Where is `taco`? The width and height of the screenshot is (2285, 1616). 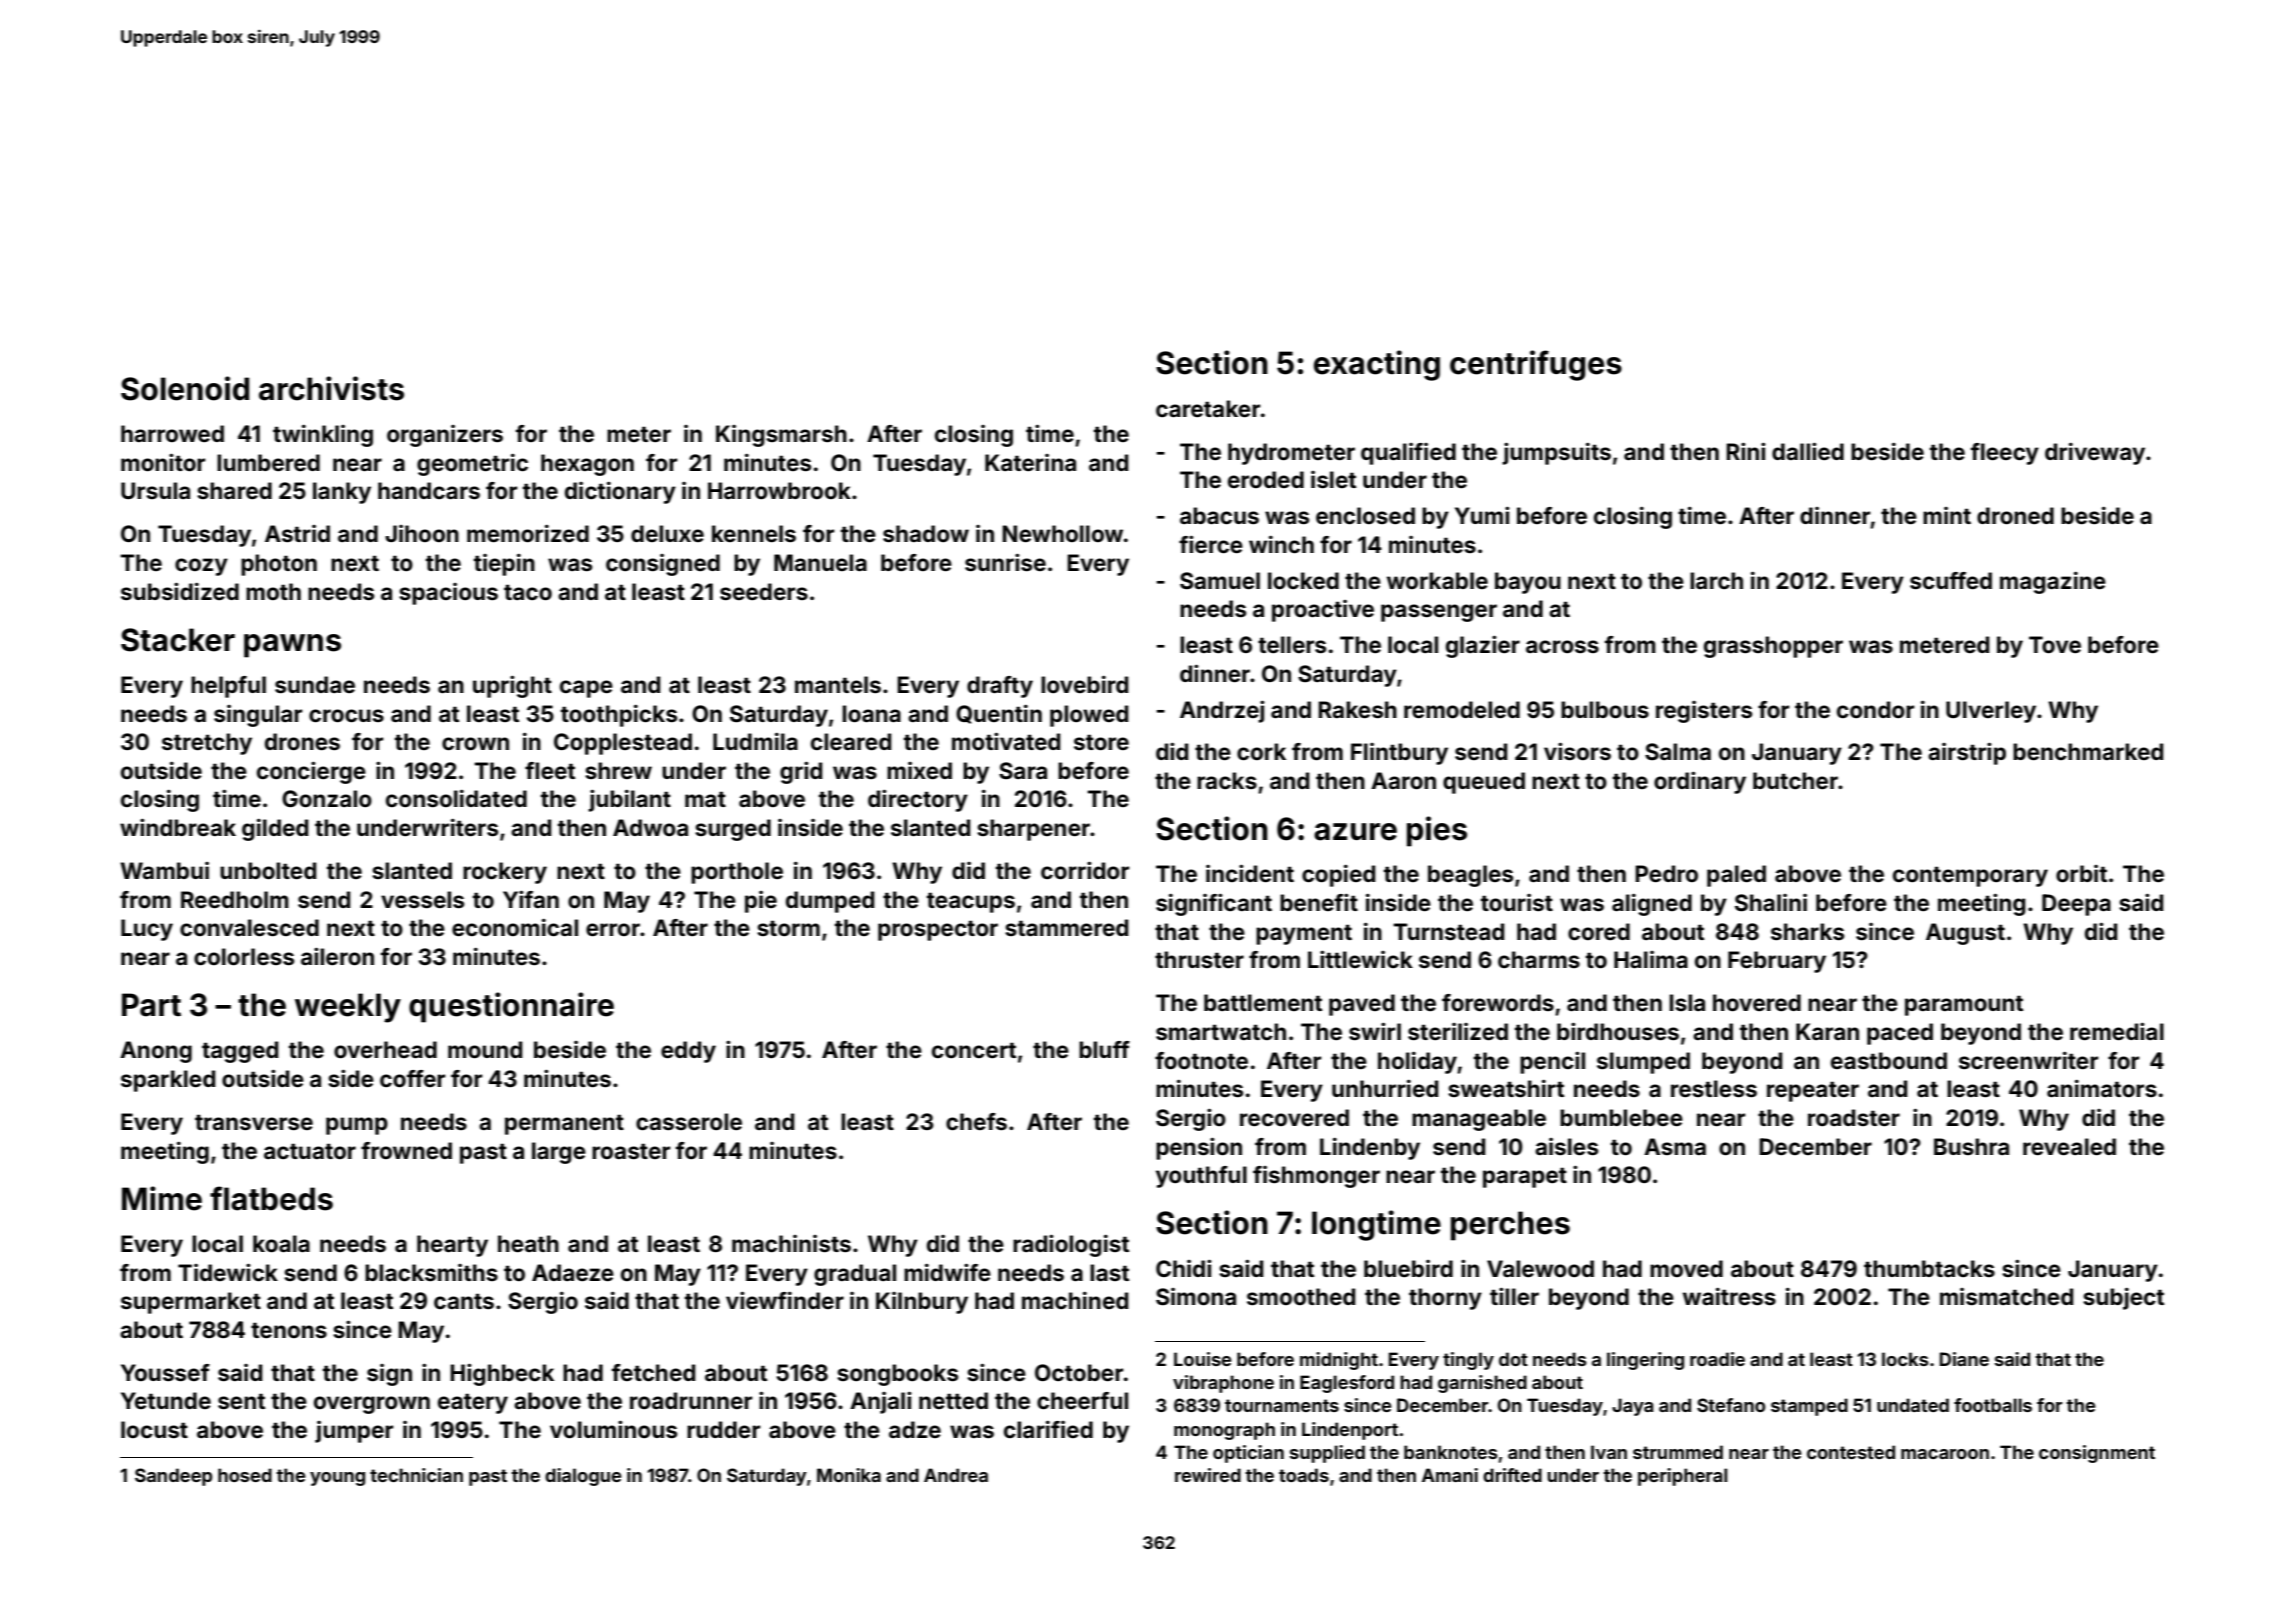 taco is located at coordinates (528, 592).
